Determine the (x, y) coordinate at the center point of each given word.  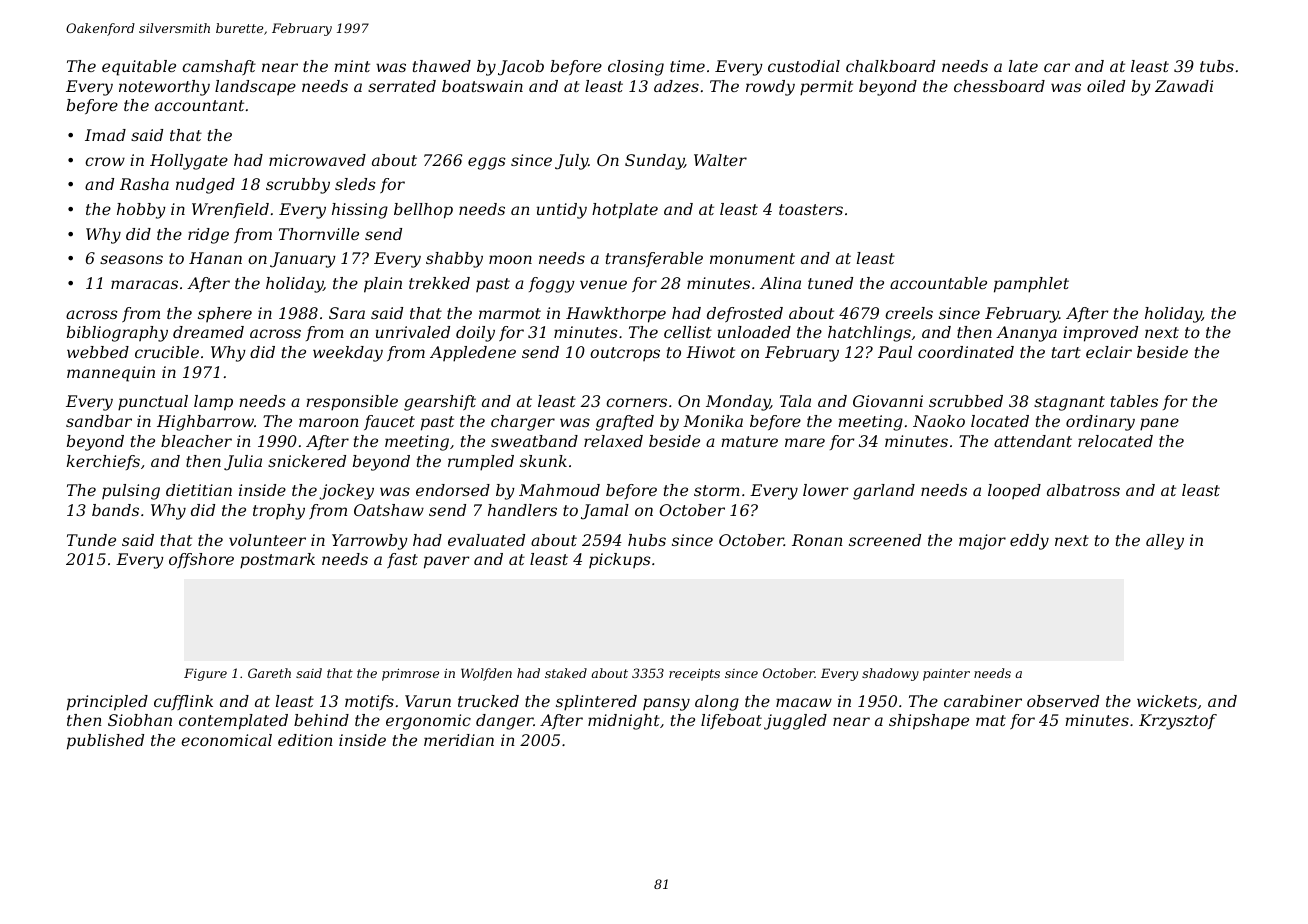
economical (226, 740)
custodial (804, 66)
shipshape (929, 722)
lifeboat (731, 721)
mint (352, 66)
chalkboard (890, 66)
